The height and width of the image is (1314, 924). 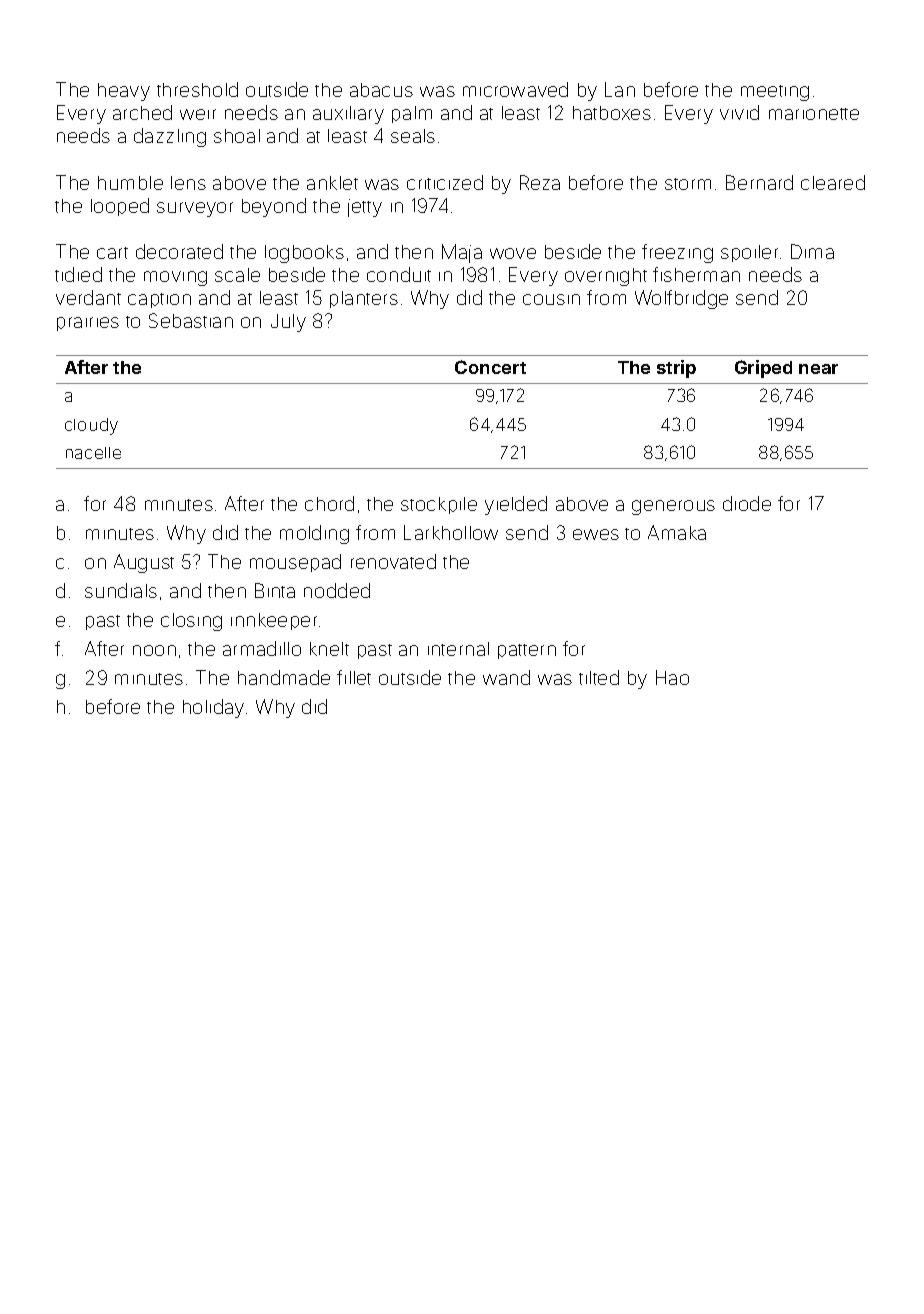 I want to click on threshold, so click(x=197, y=89).
